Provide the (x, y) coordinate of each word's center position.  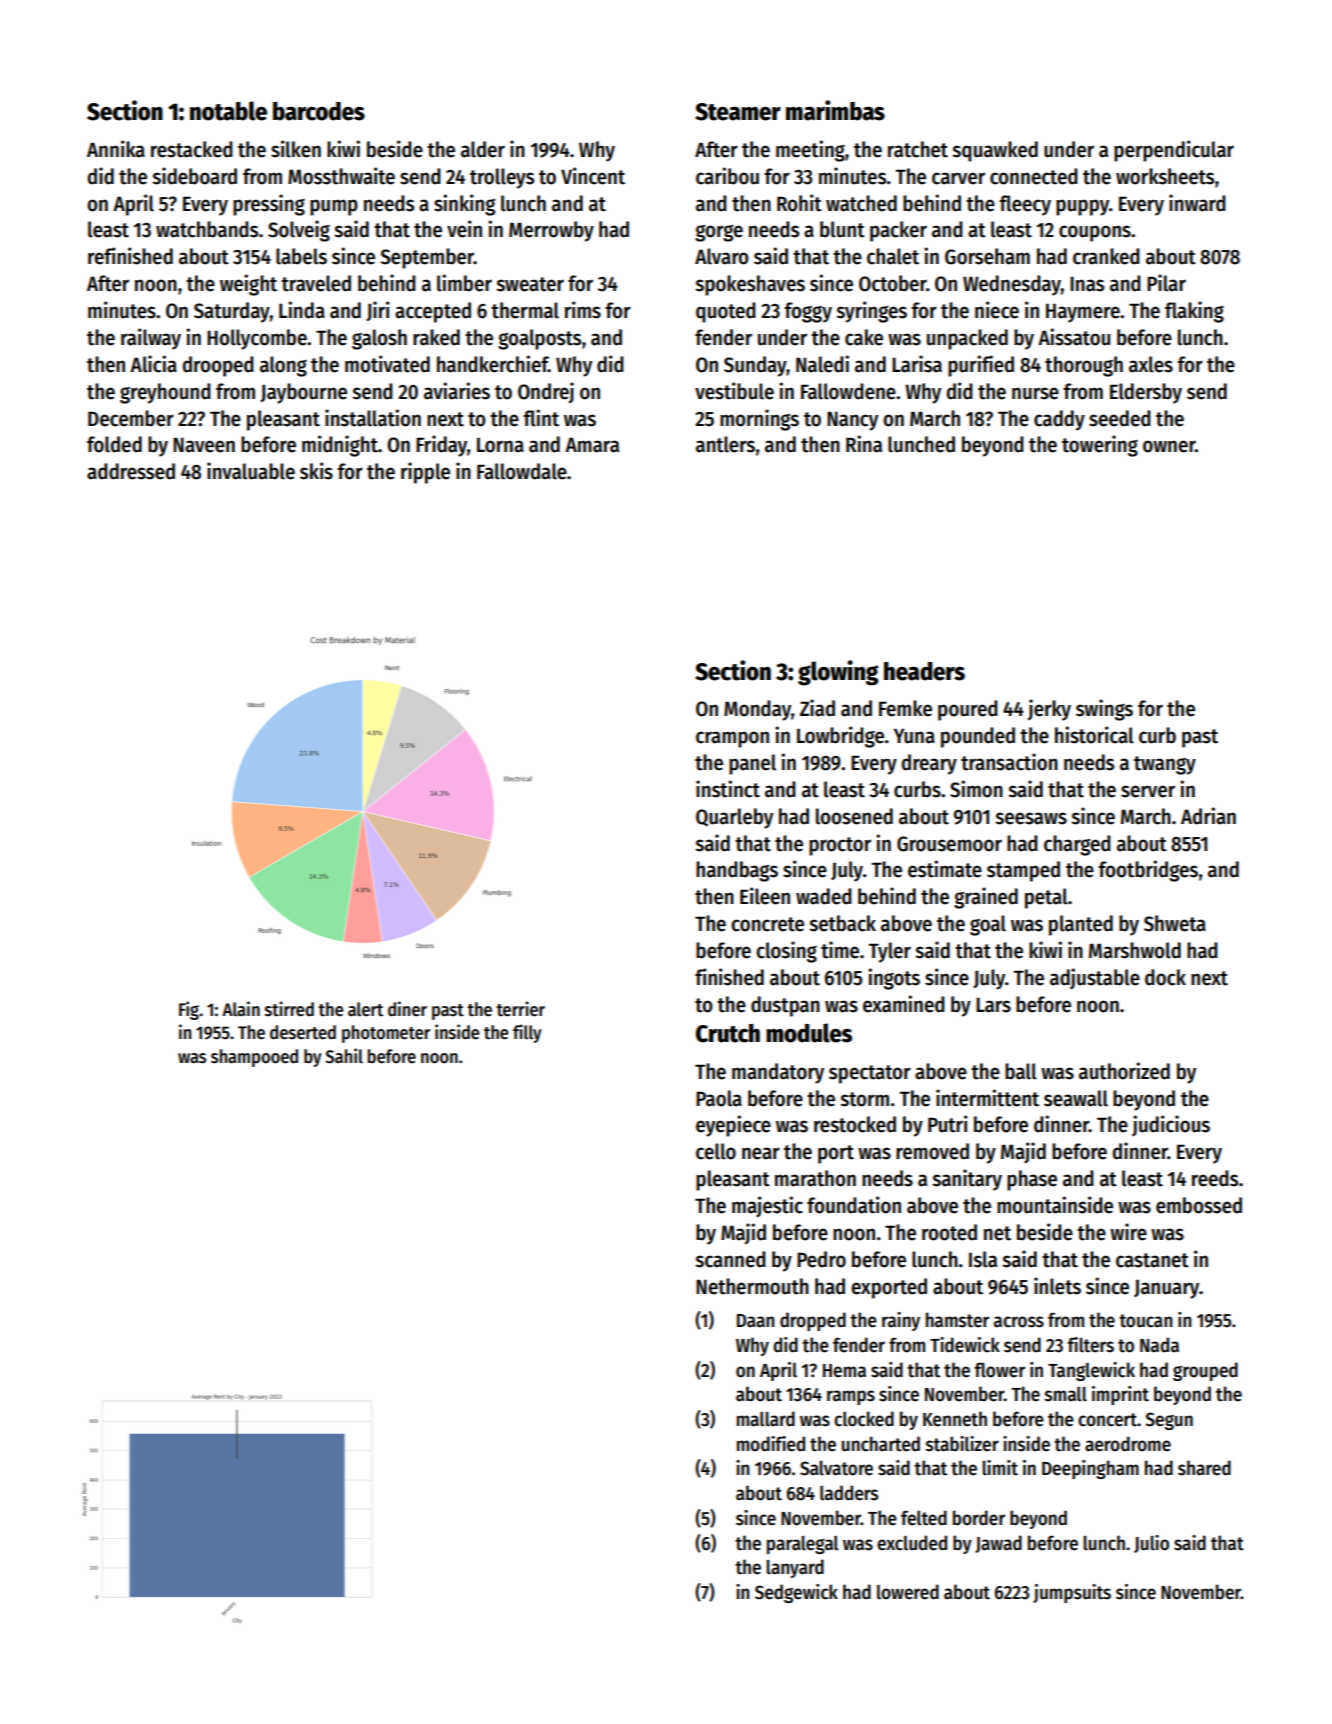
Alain (241, 1009)
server (1148, 791)
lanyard (795, 1568)
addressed (131, 471)
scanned (730, 1259)
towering (1100, 446)
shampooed (254, 1058)
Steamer (738, 112)
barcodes (319, 111)
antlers (725, 444)
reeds (1215, 1178)
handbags (737, 871)
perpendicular (1174, 151)
